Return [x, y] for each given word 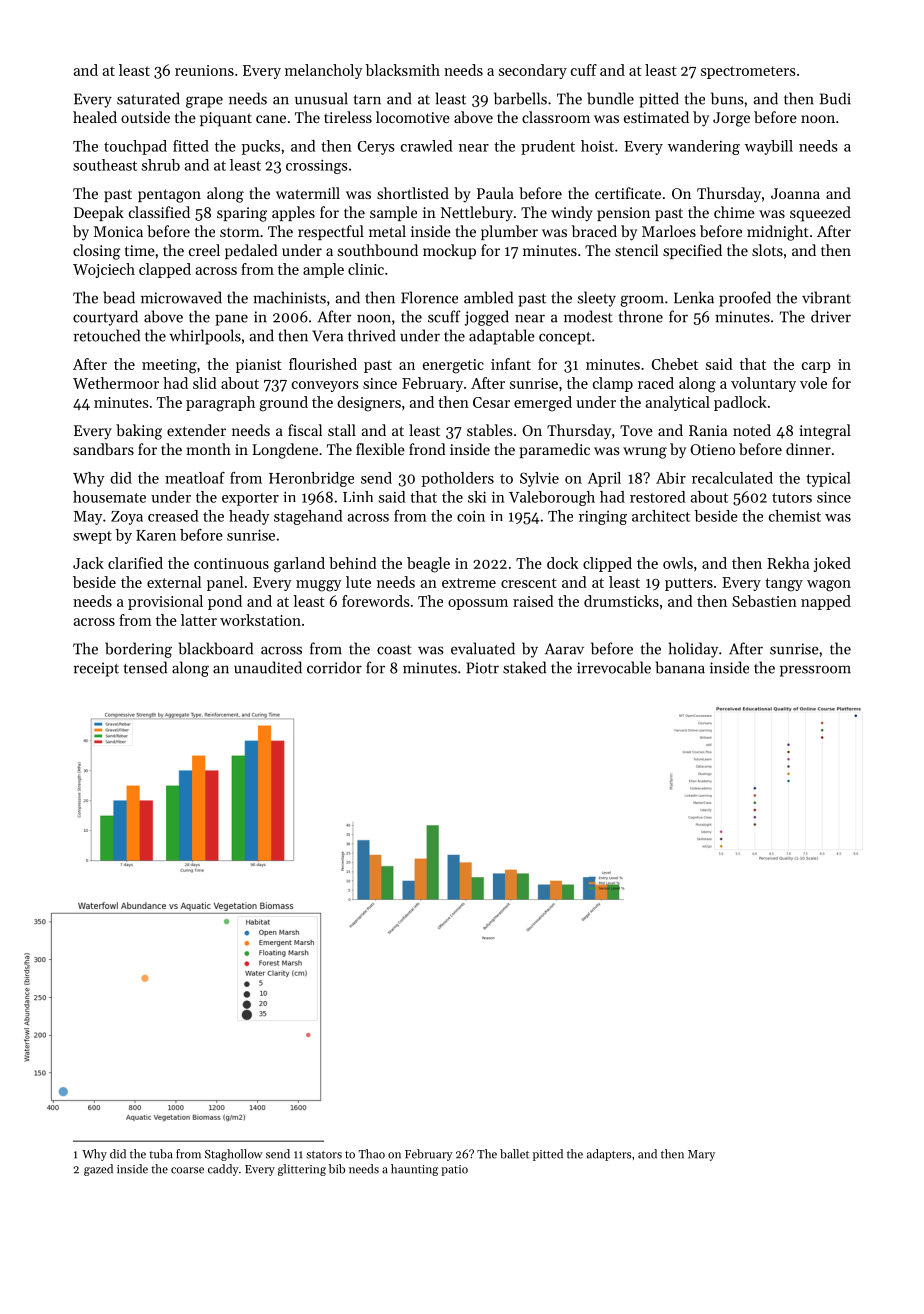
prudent [548, 147]
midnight [778, 233]
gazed [98, 1170]
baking [139, 432]
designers [369, 404]
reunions [204, 70]
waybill [769, 147]
